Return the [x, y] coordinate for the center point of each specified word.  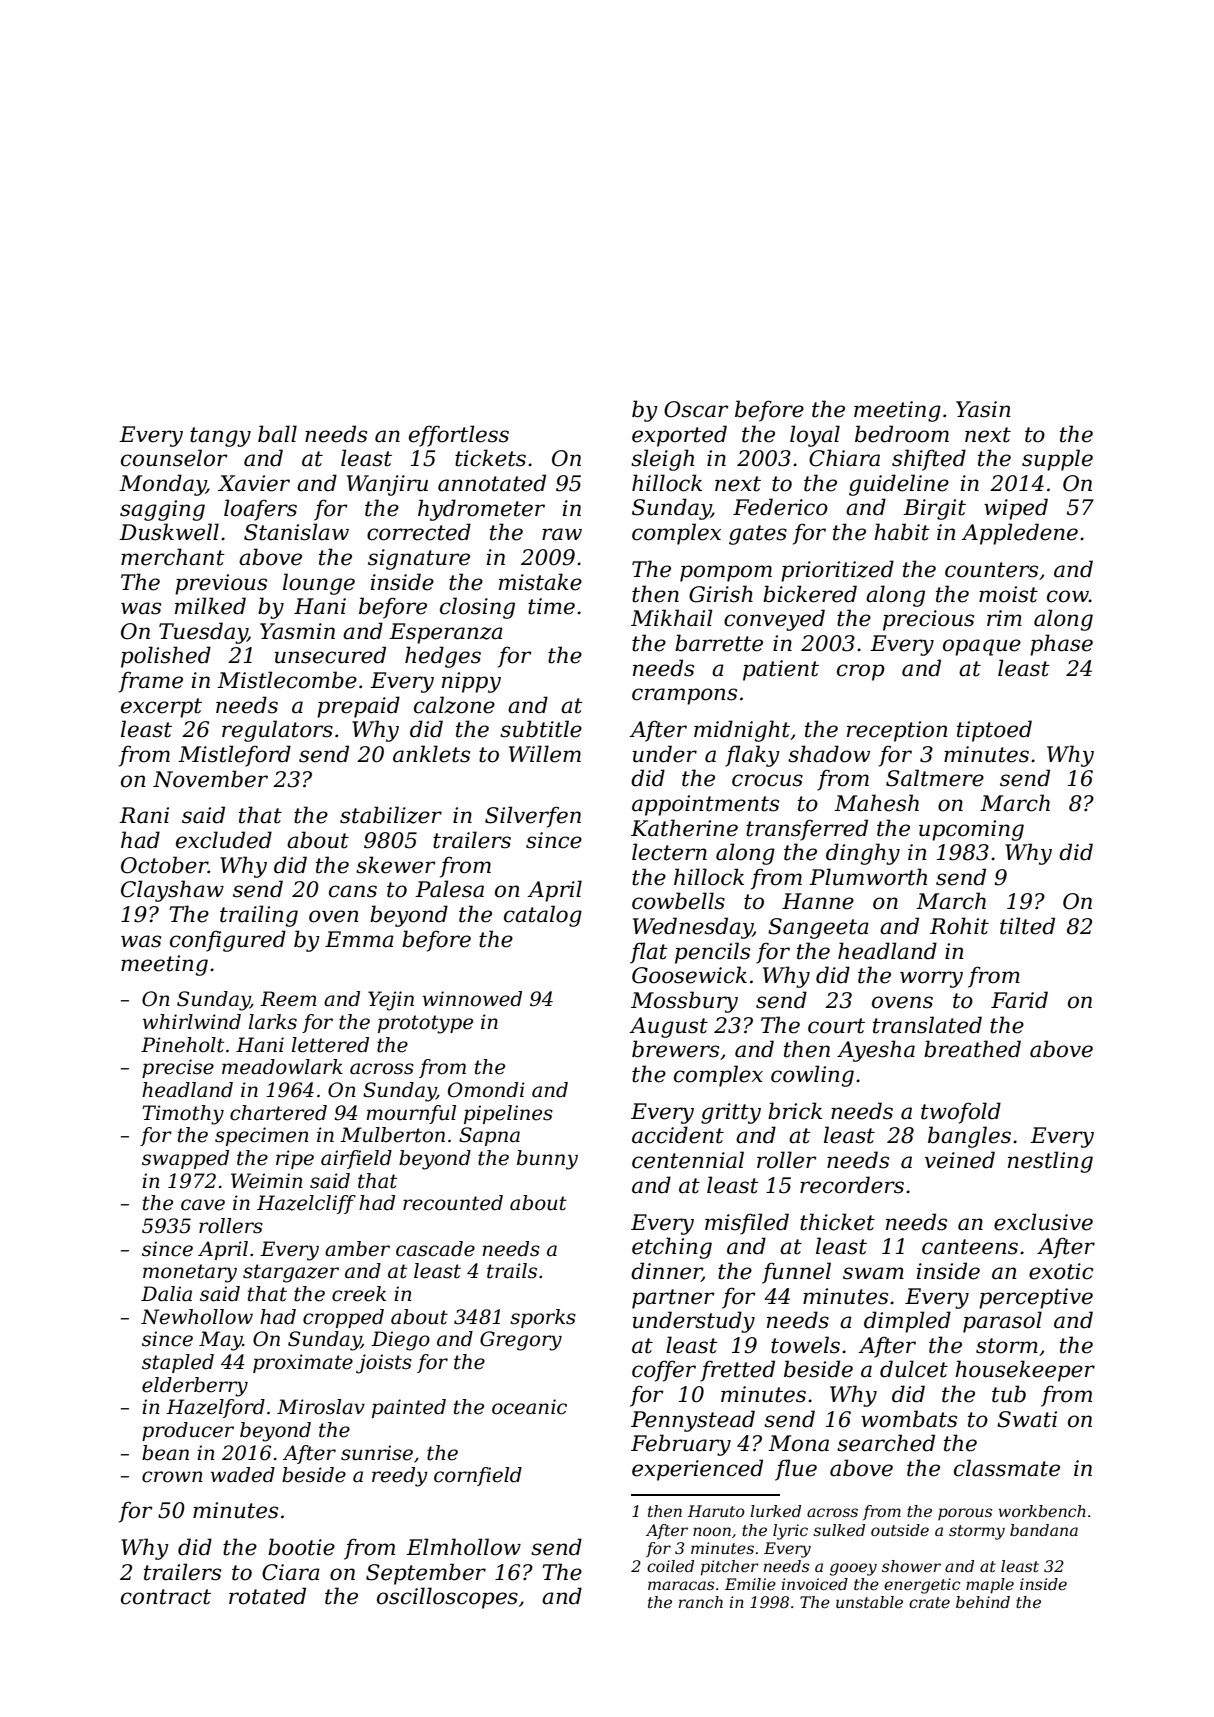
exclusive [1043, 1222]
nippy [471, 682]
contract [166, 1597]
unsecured [330, 655]
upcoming [971, 830]
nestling [1050, 1162]
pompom [726, 573]
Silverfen [533, 817]
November [210, 779]
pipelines [508, 1114]
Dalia [166, 1294]
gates [758, 535]
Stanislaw [296, 532]
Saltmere [935, 778]
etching [672, 1248]
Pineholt [182, 1045]
